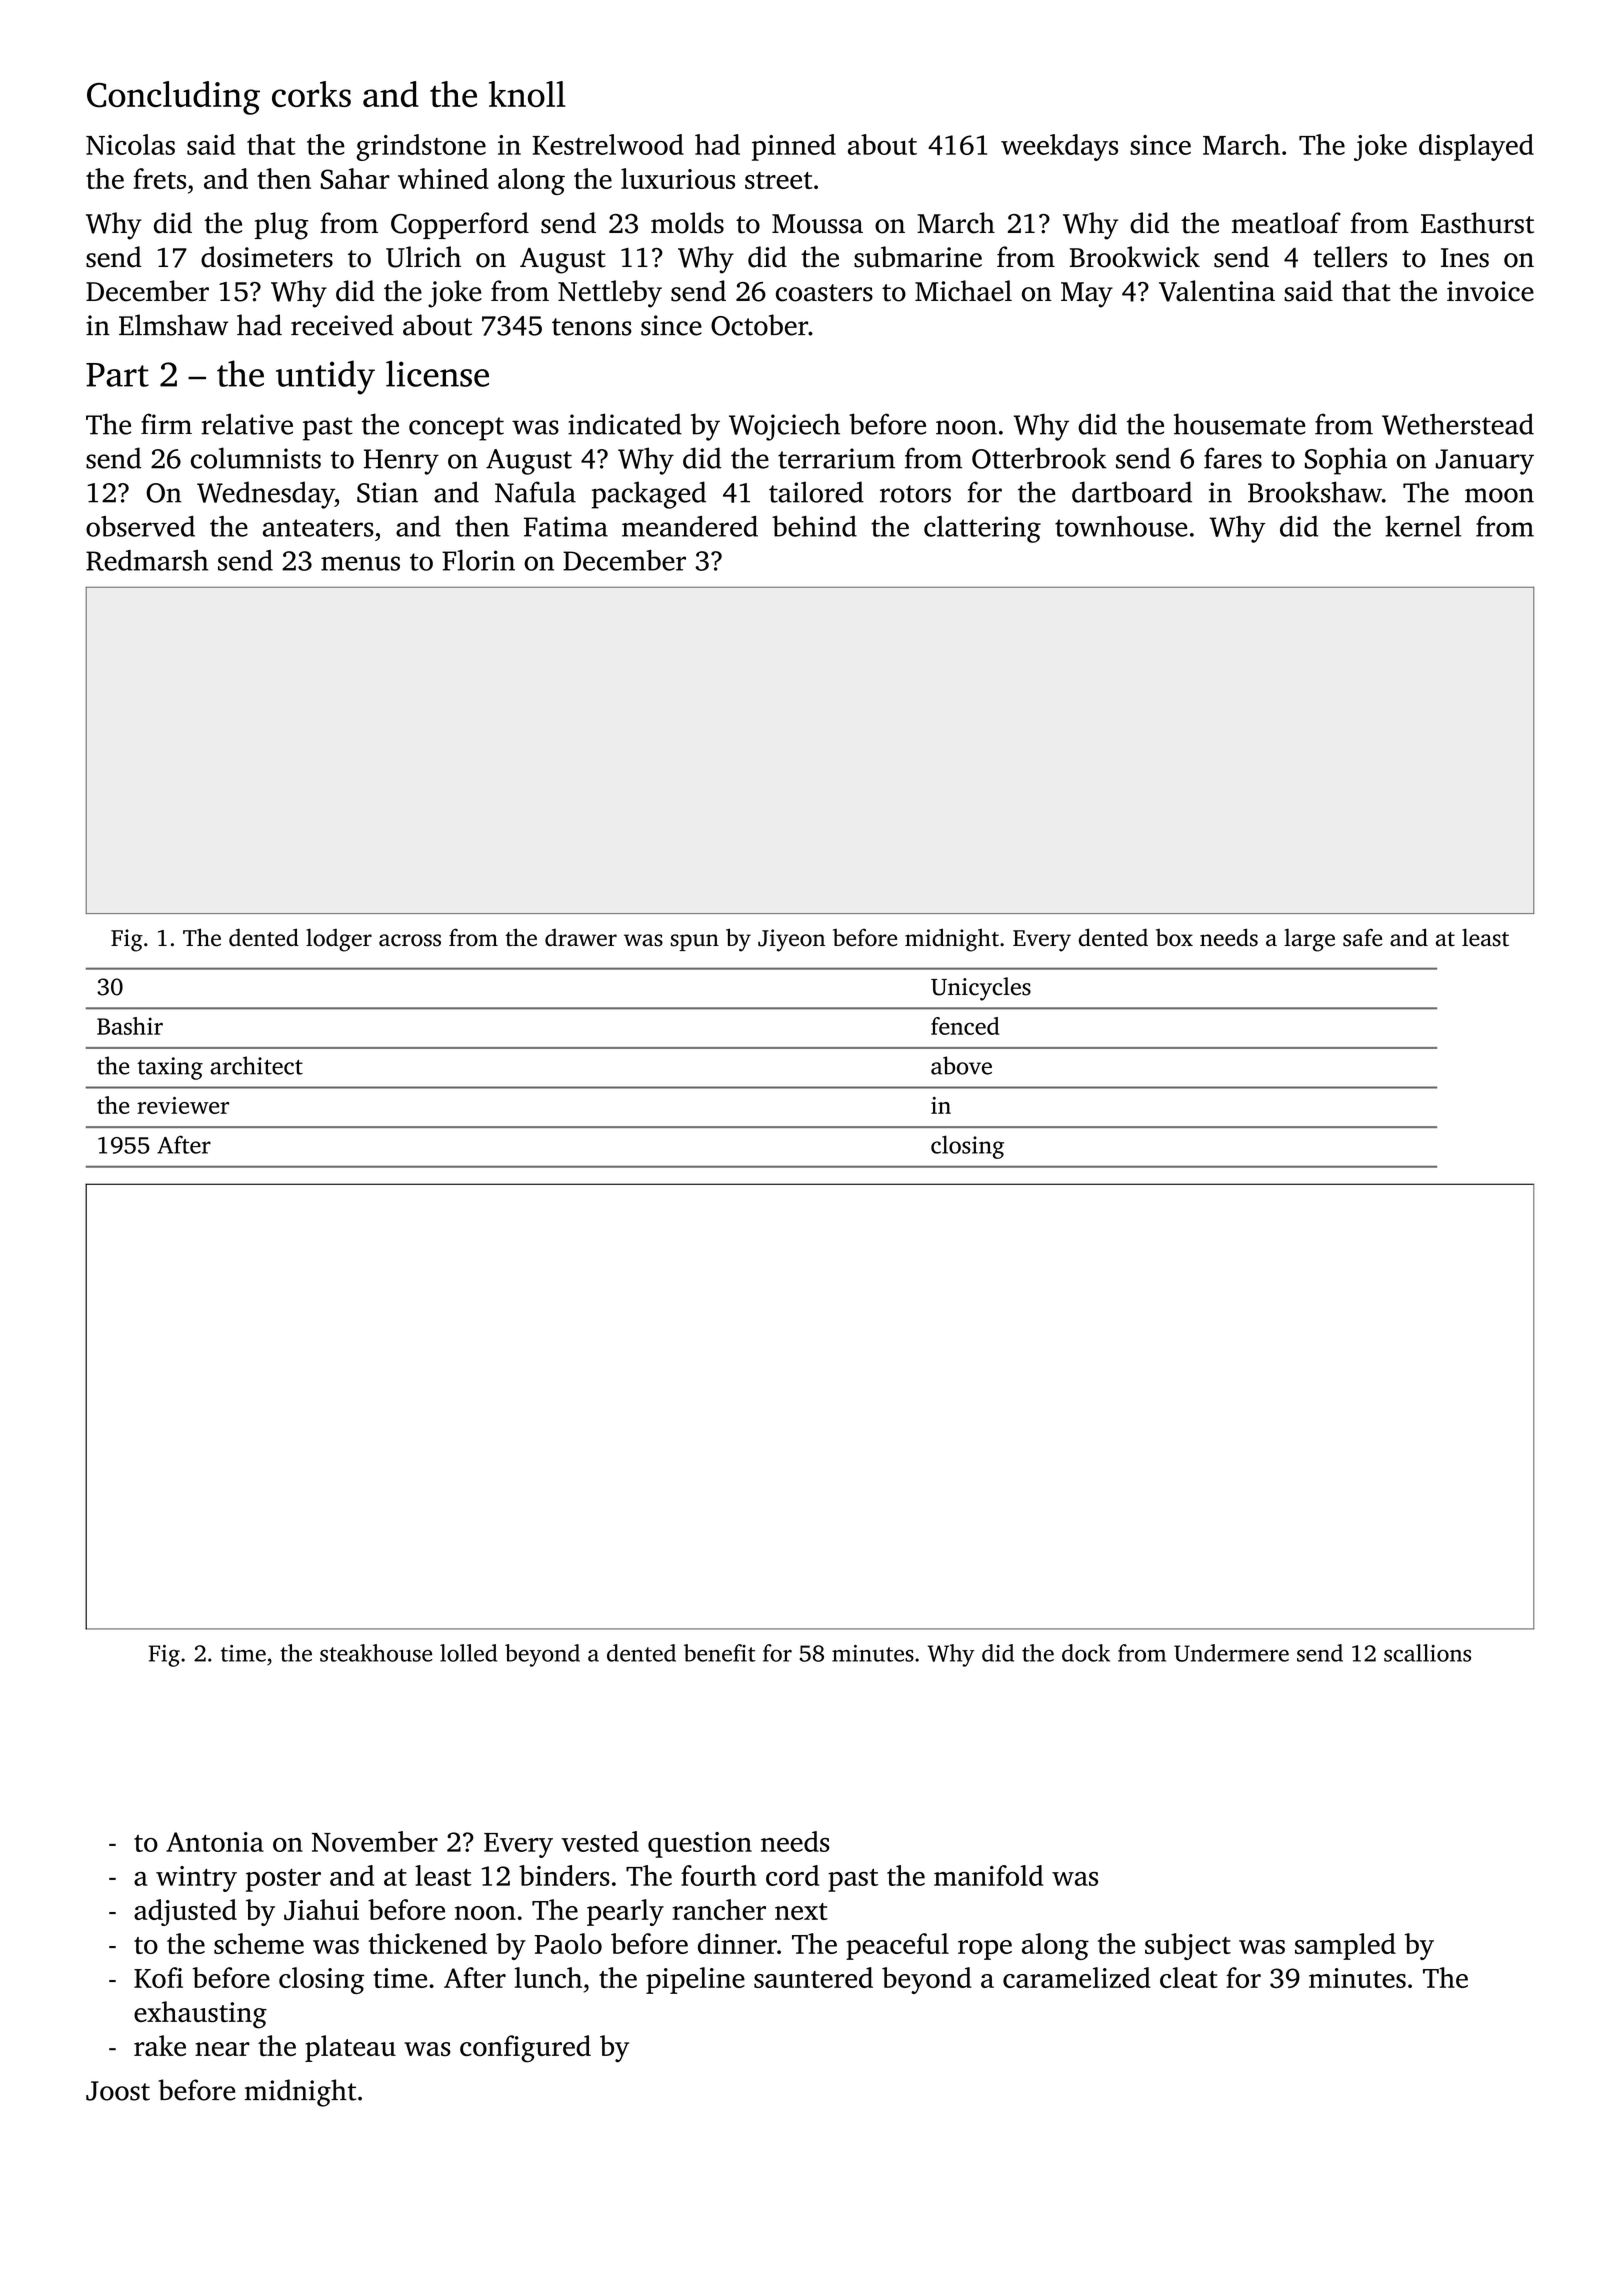 The height and width of the screenshot is (2292, 1620). Describe the element at coordinates (791, 940) in the screenshot. I see `Jiyeon` at that location.
